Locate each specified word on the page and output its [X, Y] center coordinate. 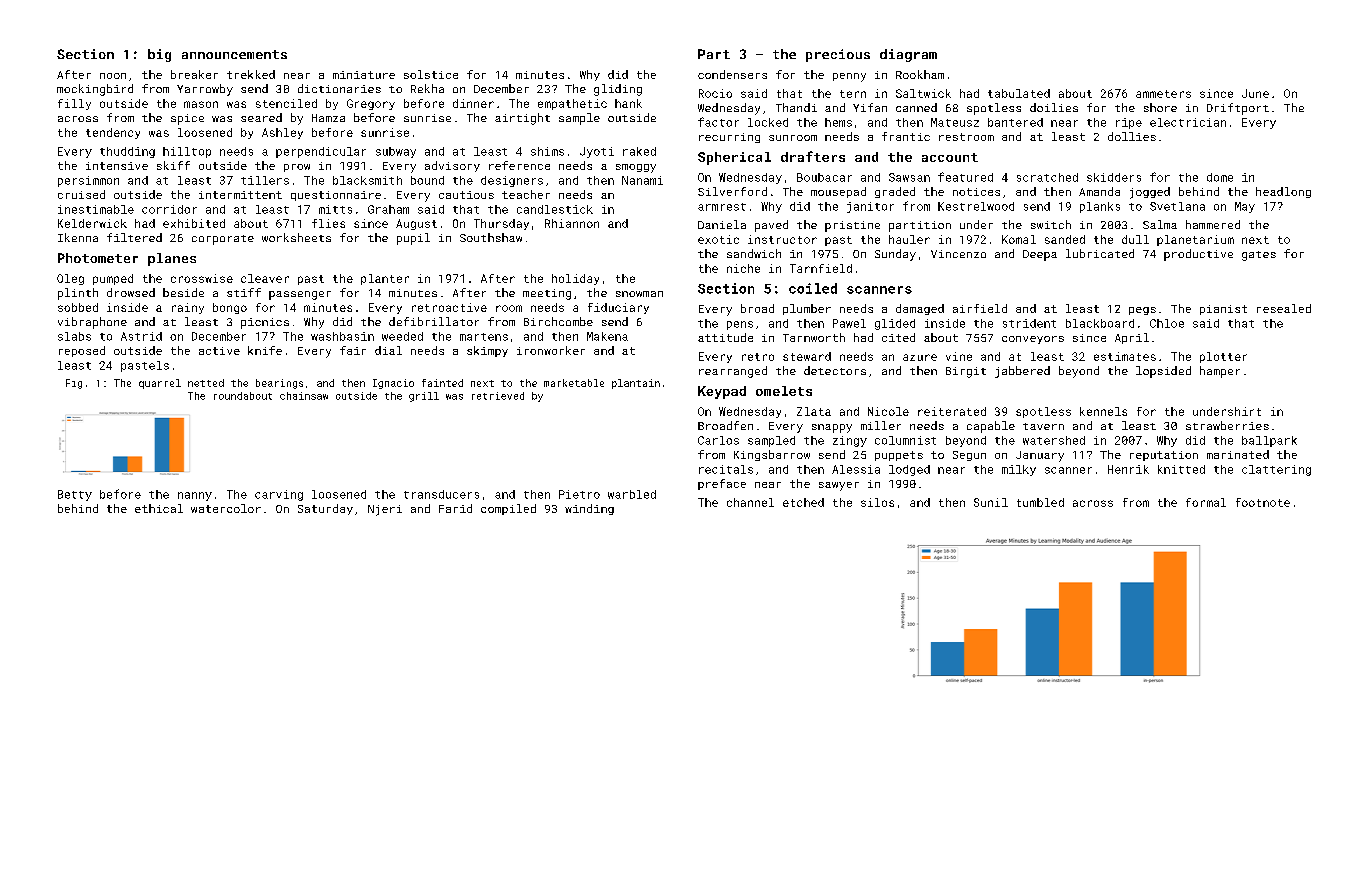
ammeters [1163, 94]
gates [1259, 256]
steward [807, 356]
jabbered [1022, 372]
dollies [1132, 136]
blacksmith [367, 180]
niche [743, 268]
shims [547, 151]
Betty [75, 495]
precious [838, 55]
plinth [78, 294]
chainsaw [304, 396]
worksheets [296, 237]
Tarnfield [821, 268]
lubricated [1100, 253]
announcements [234, 54]
